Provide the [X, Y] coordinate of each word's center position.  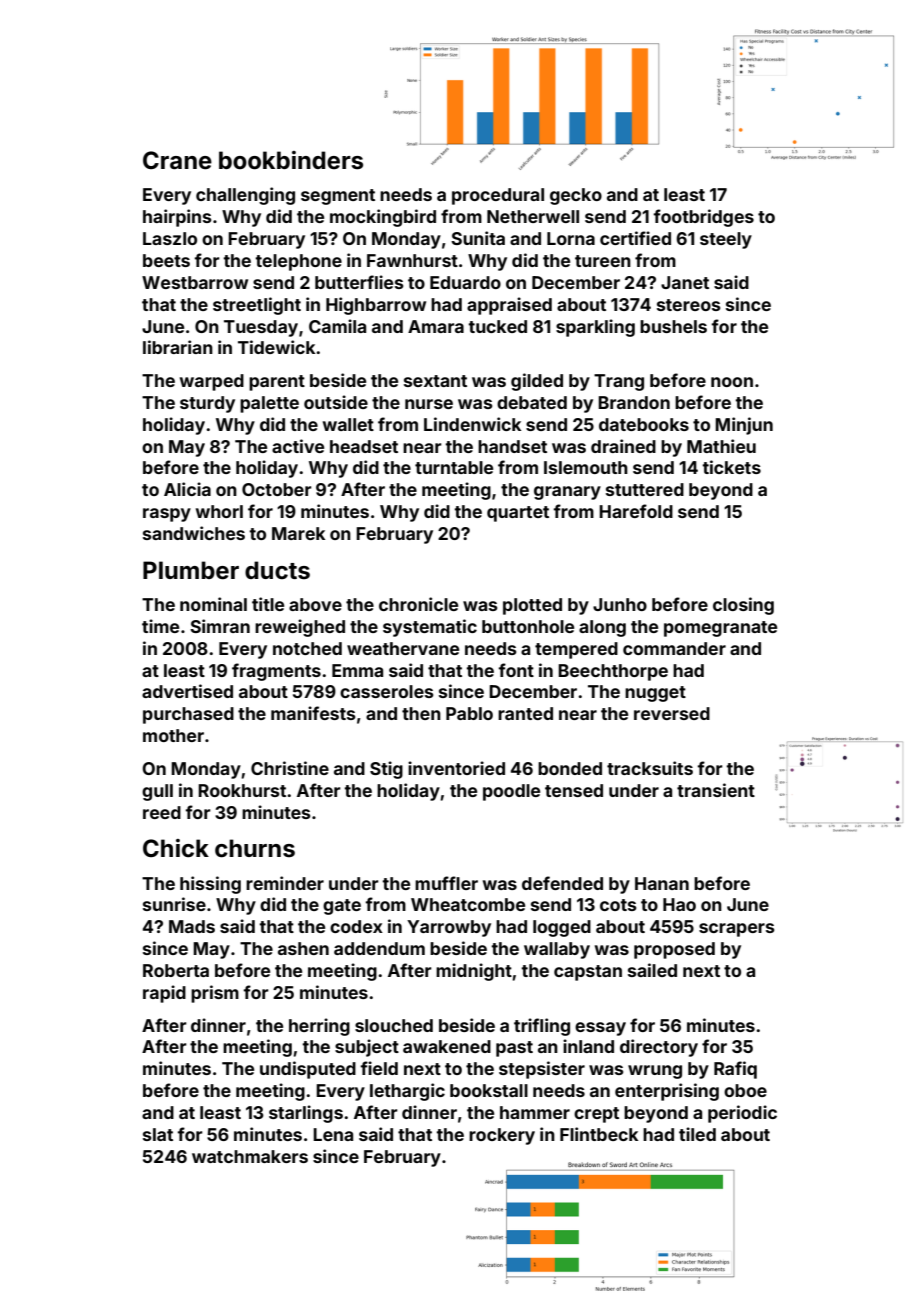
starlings [306, 1114]
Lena [333, 1134]
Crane [177, 160]
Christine [290, 768]
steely [726, 240]
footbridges [703, 218]
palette [269, 404]
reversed [672, 713]
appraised [509, 306]
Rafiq [735, 1070]
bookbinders [291, 160]
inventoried [456, 768]
